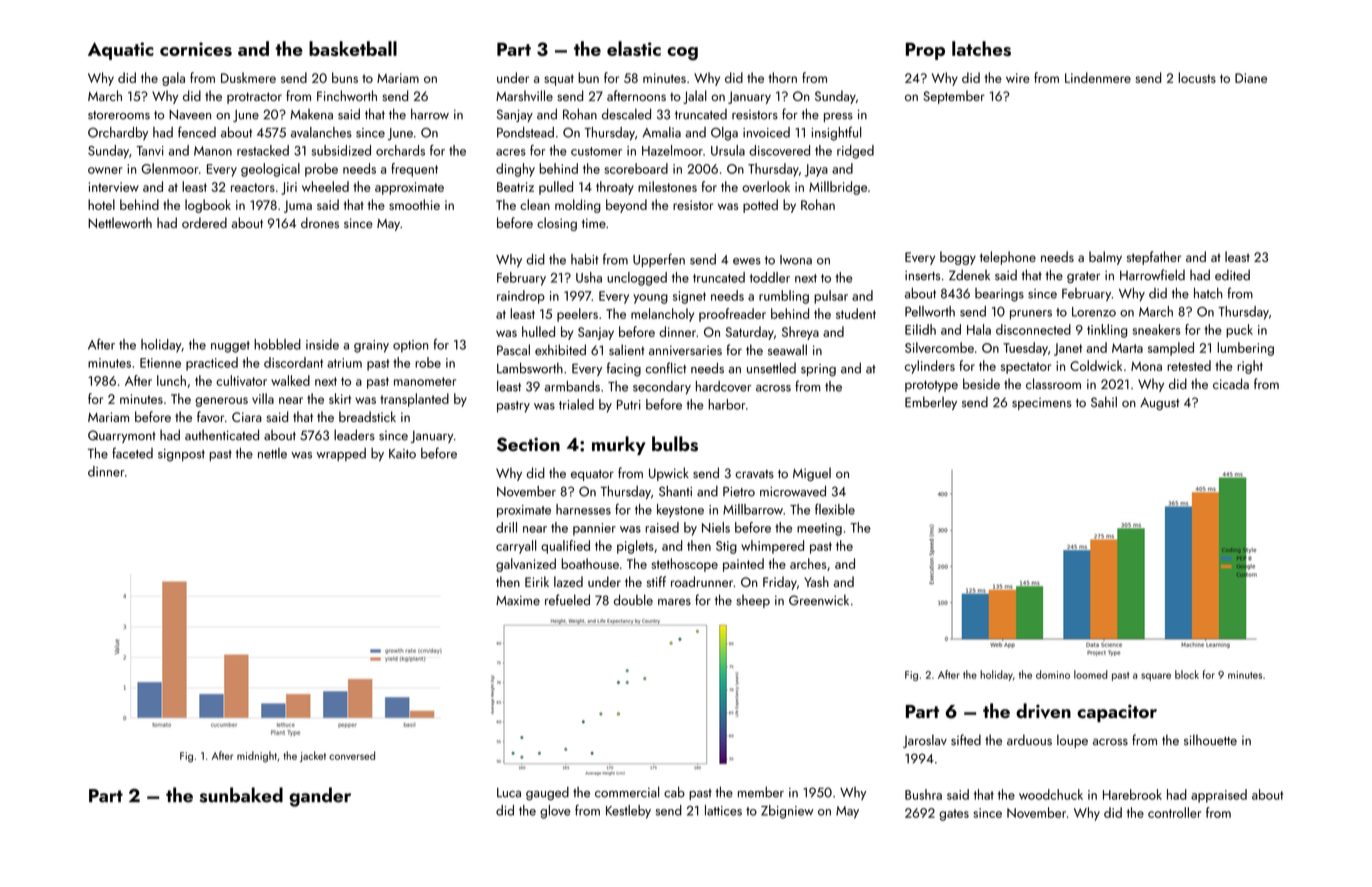 The width and height of the screenshot is (1372, 887). Describe the element at coordinates (160, 363) in the screenshot. I see `Etienne` at that location.
